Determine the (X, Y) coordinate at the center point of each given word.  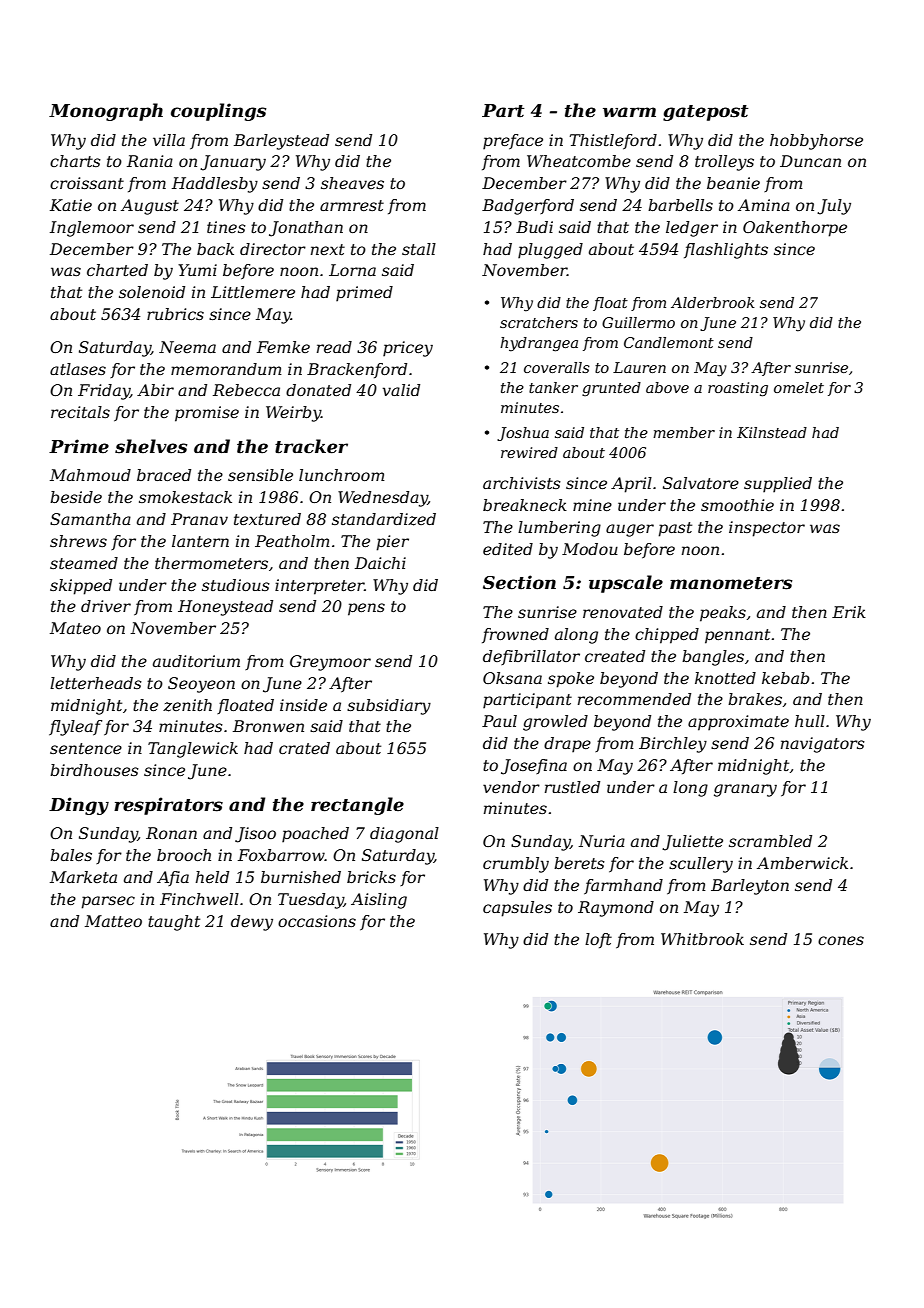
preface (513, 142)
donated (318, 390)
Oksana (512, 678)
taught (174, 923)
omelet (799, 387)
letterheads (96, 683)
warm (629, 112)
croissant (87, 183)
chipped (667, 636)
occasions (317, 921)
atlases (78, 369)
